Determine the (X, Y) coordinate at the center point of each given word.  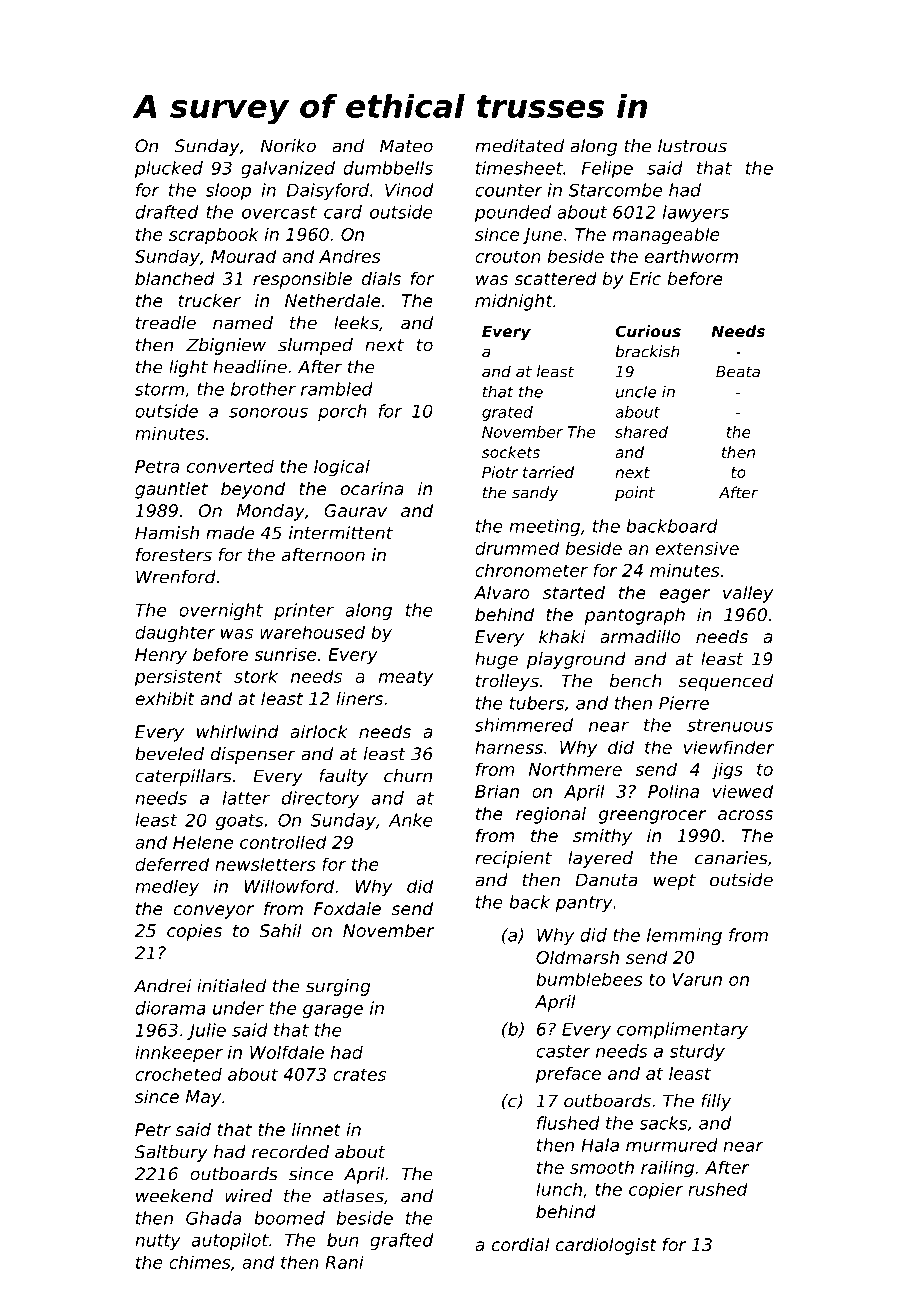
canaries (731, 858)
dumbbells (388, 168)
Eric (645, 278)
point (635, 494)
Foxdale (347, 908)
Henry (161, 656)
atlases (353, 1196)
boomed (289, 1218)
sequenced (726, 682)
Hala (600, 1145)
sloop (228, 191)
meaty (406, 678)
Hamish (167, 533)
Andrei (162, 986)
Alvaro (502, 592)
